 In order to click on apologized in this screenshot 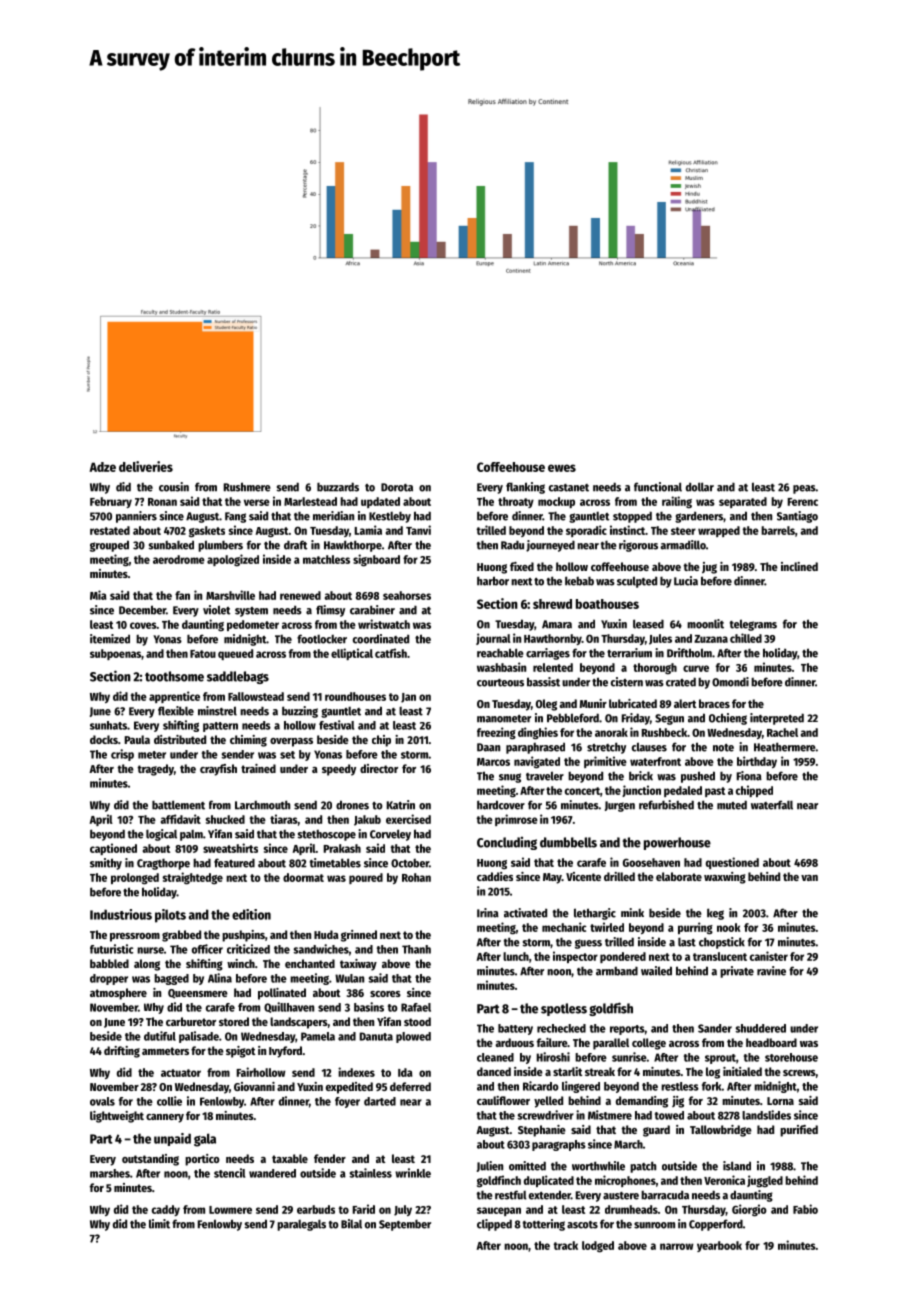, I will do `click(233, 560)`.
